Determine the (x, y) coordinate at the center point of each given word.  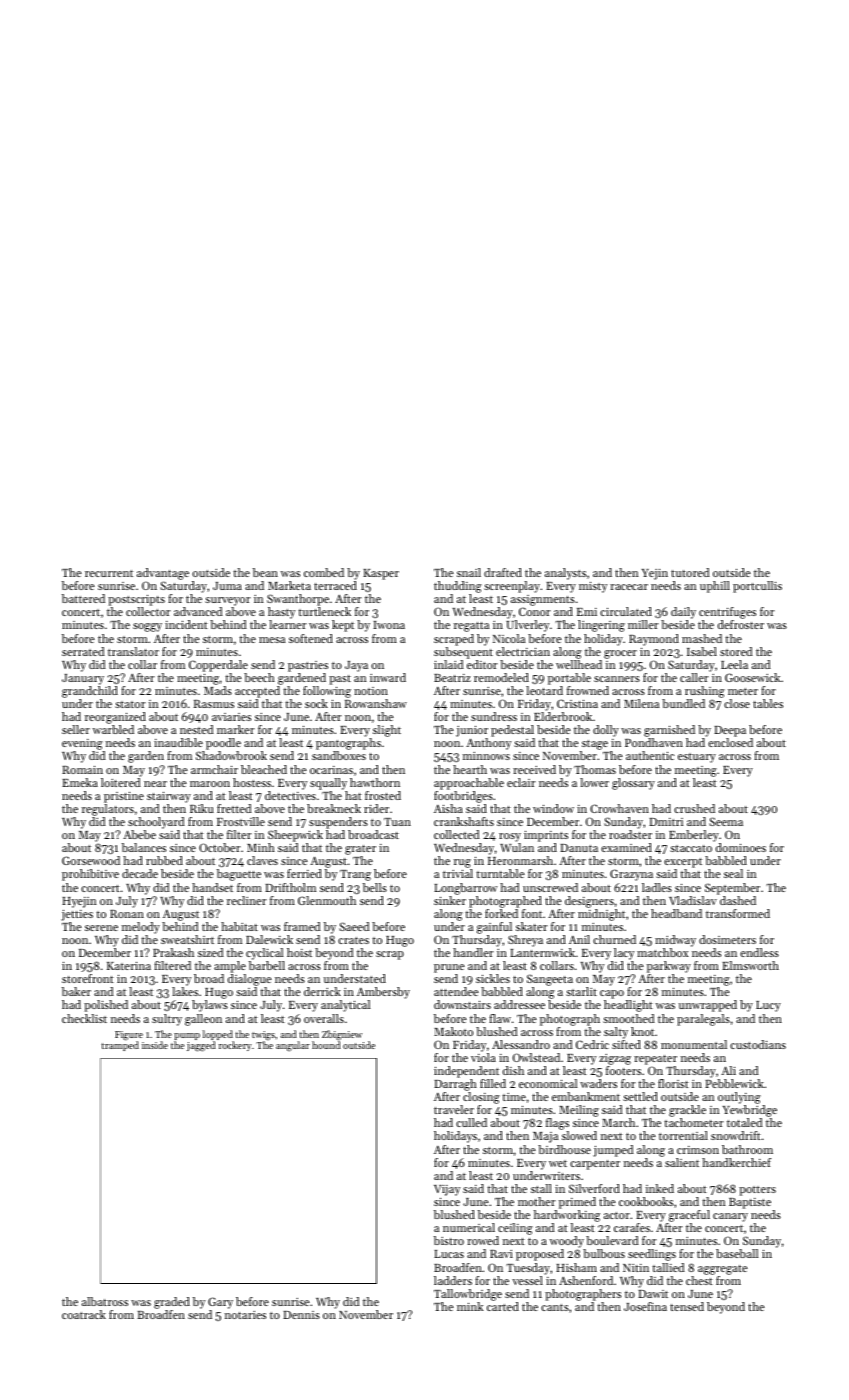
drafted (503, 572)
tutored (690, 572)
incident (186, 624)
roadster (630, 834)
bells (375, 887)
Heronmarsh (520, 860)
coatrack (84, 1314)
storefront (88, 978)
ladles (657, 887)
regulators (108, 810)
